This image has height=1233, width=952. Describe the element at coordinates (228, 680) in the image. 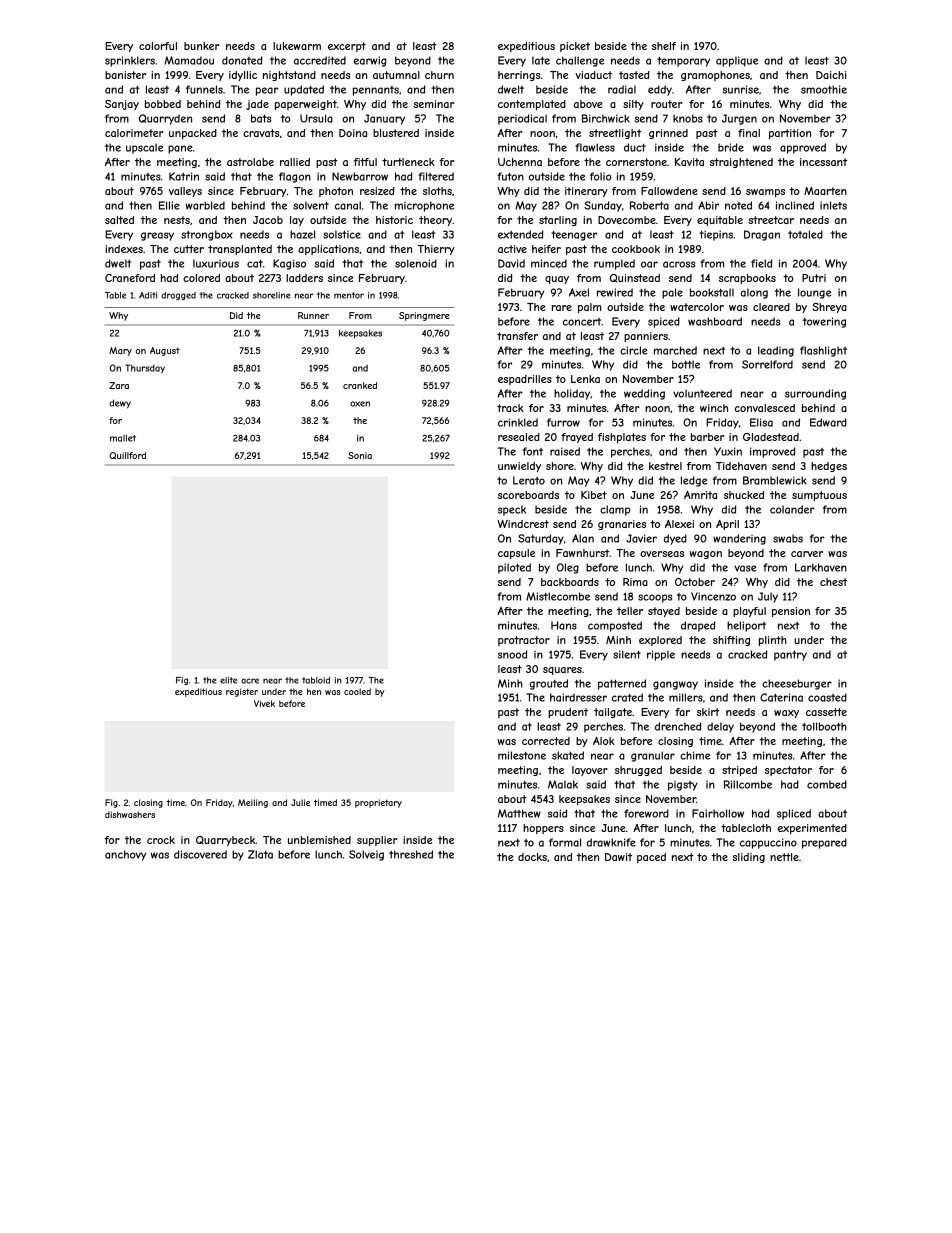

I see `elite` at that location.
